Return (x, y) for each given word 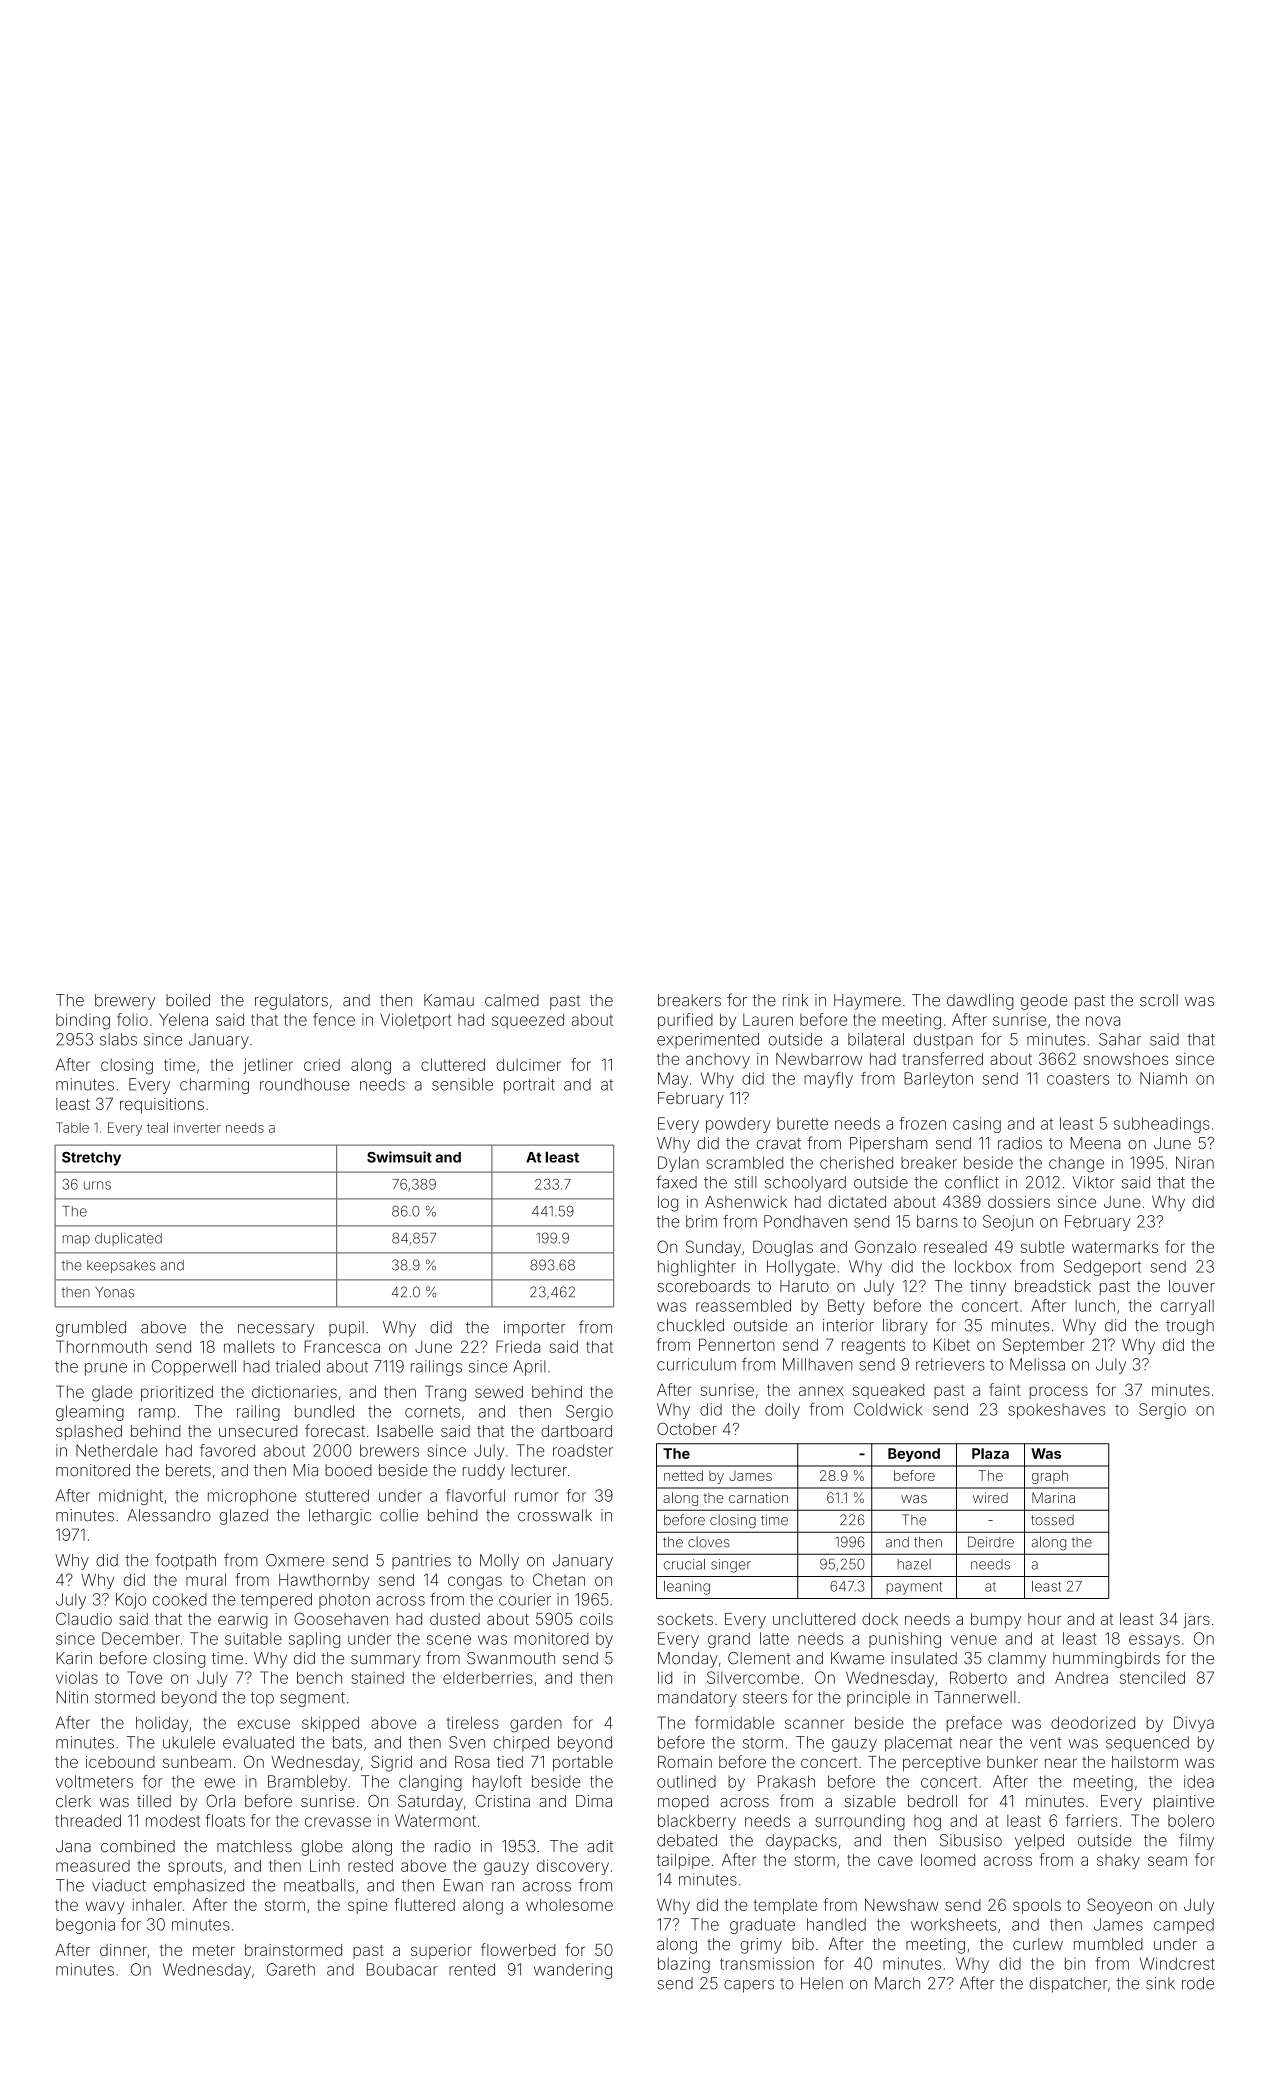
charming (214, 1086)
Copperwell (194, 1368)
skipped (330, 1724)
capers (749, 1986)
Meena (1095, 1143)
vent (1045, 1743)
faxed (676, 1182)
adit (600, 1846)
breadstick (1053, 1286)
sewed (499, 1392)
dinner (123, 1950)
